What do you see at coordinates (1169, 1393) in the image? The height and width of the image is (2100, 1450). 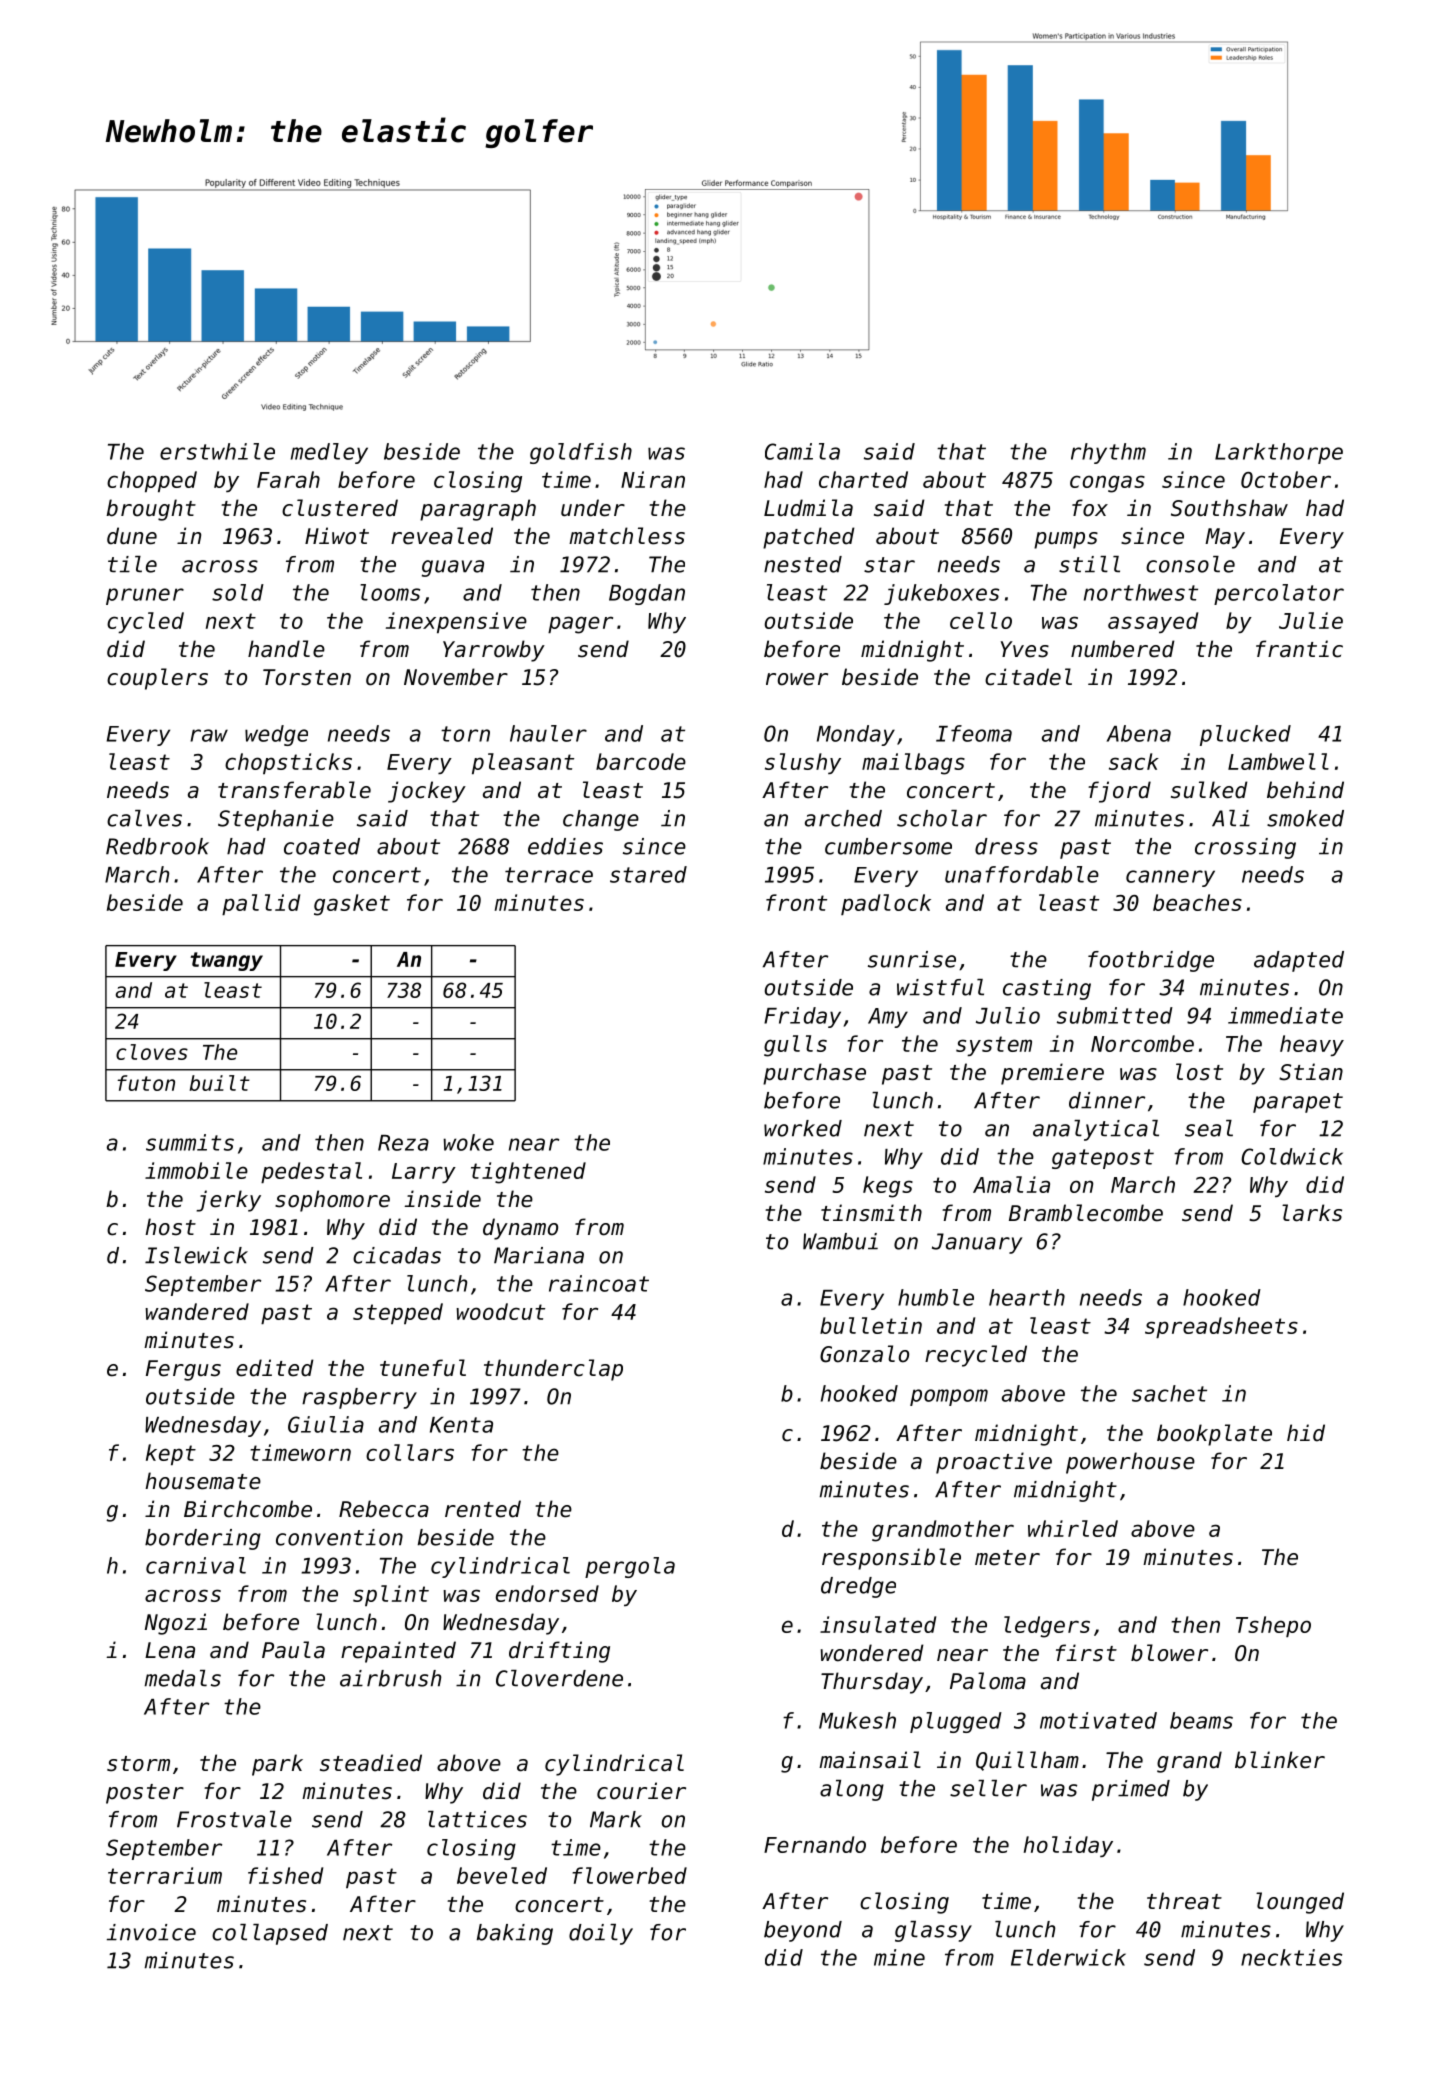 I see `sachet` at bounding box center [1169, 1393].
